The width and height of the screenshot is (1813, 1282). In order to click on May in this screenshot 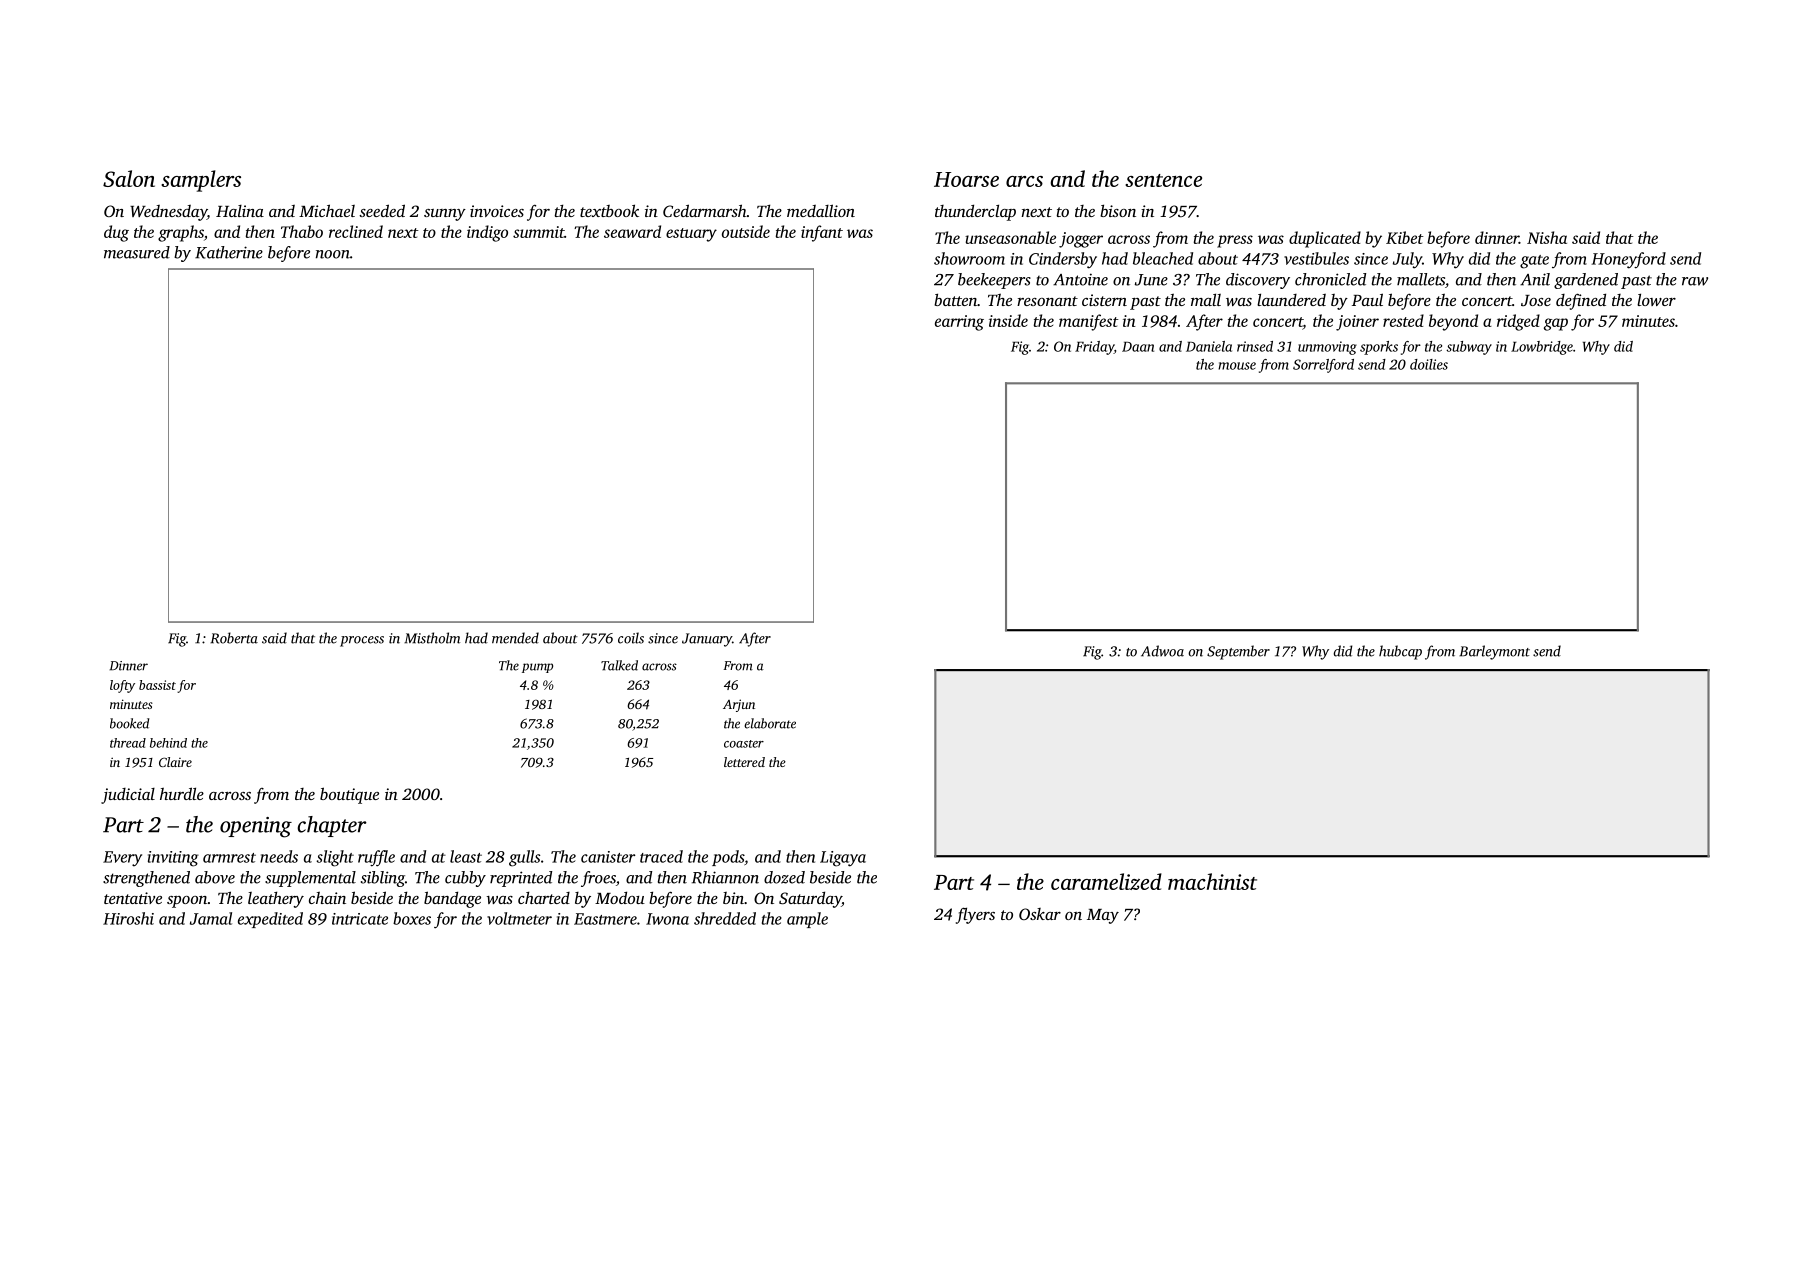, I will do `click(1103, 916)`.
